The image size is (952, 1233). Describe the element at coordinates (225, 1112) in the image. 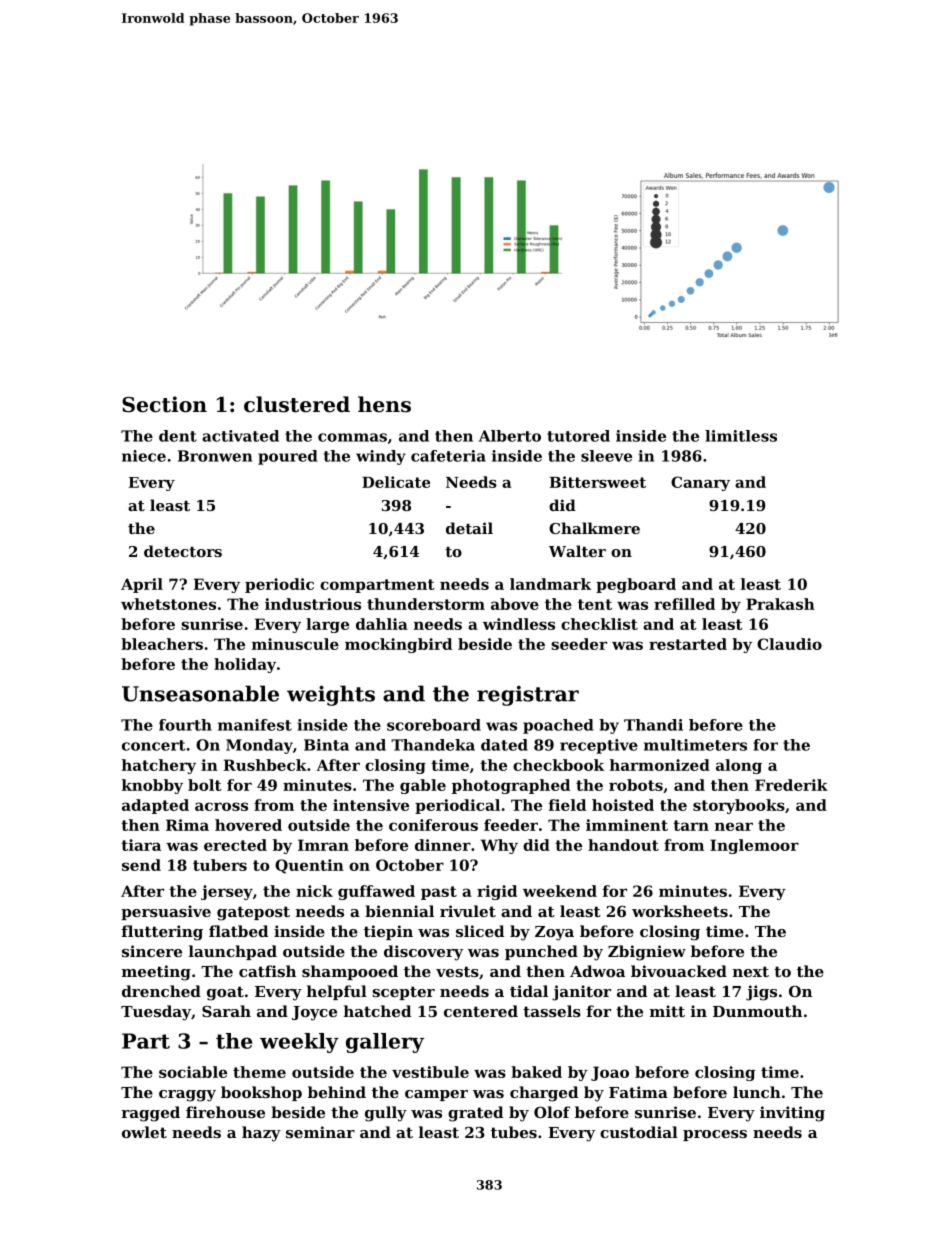

I see `firehouse` at that location.
